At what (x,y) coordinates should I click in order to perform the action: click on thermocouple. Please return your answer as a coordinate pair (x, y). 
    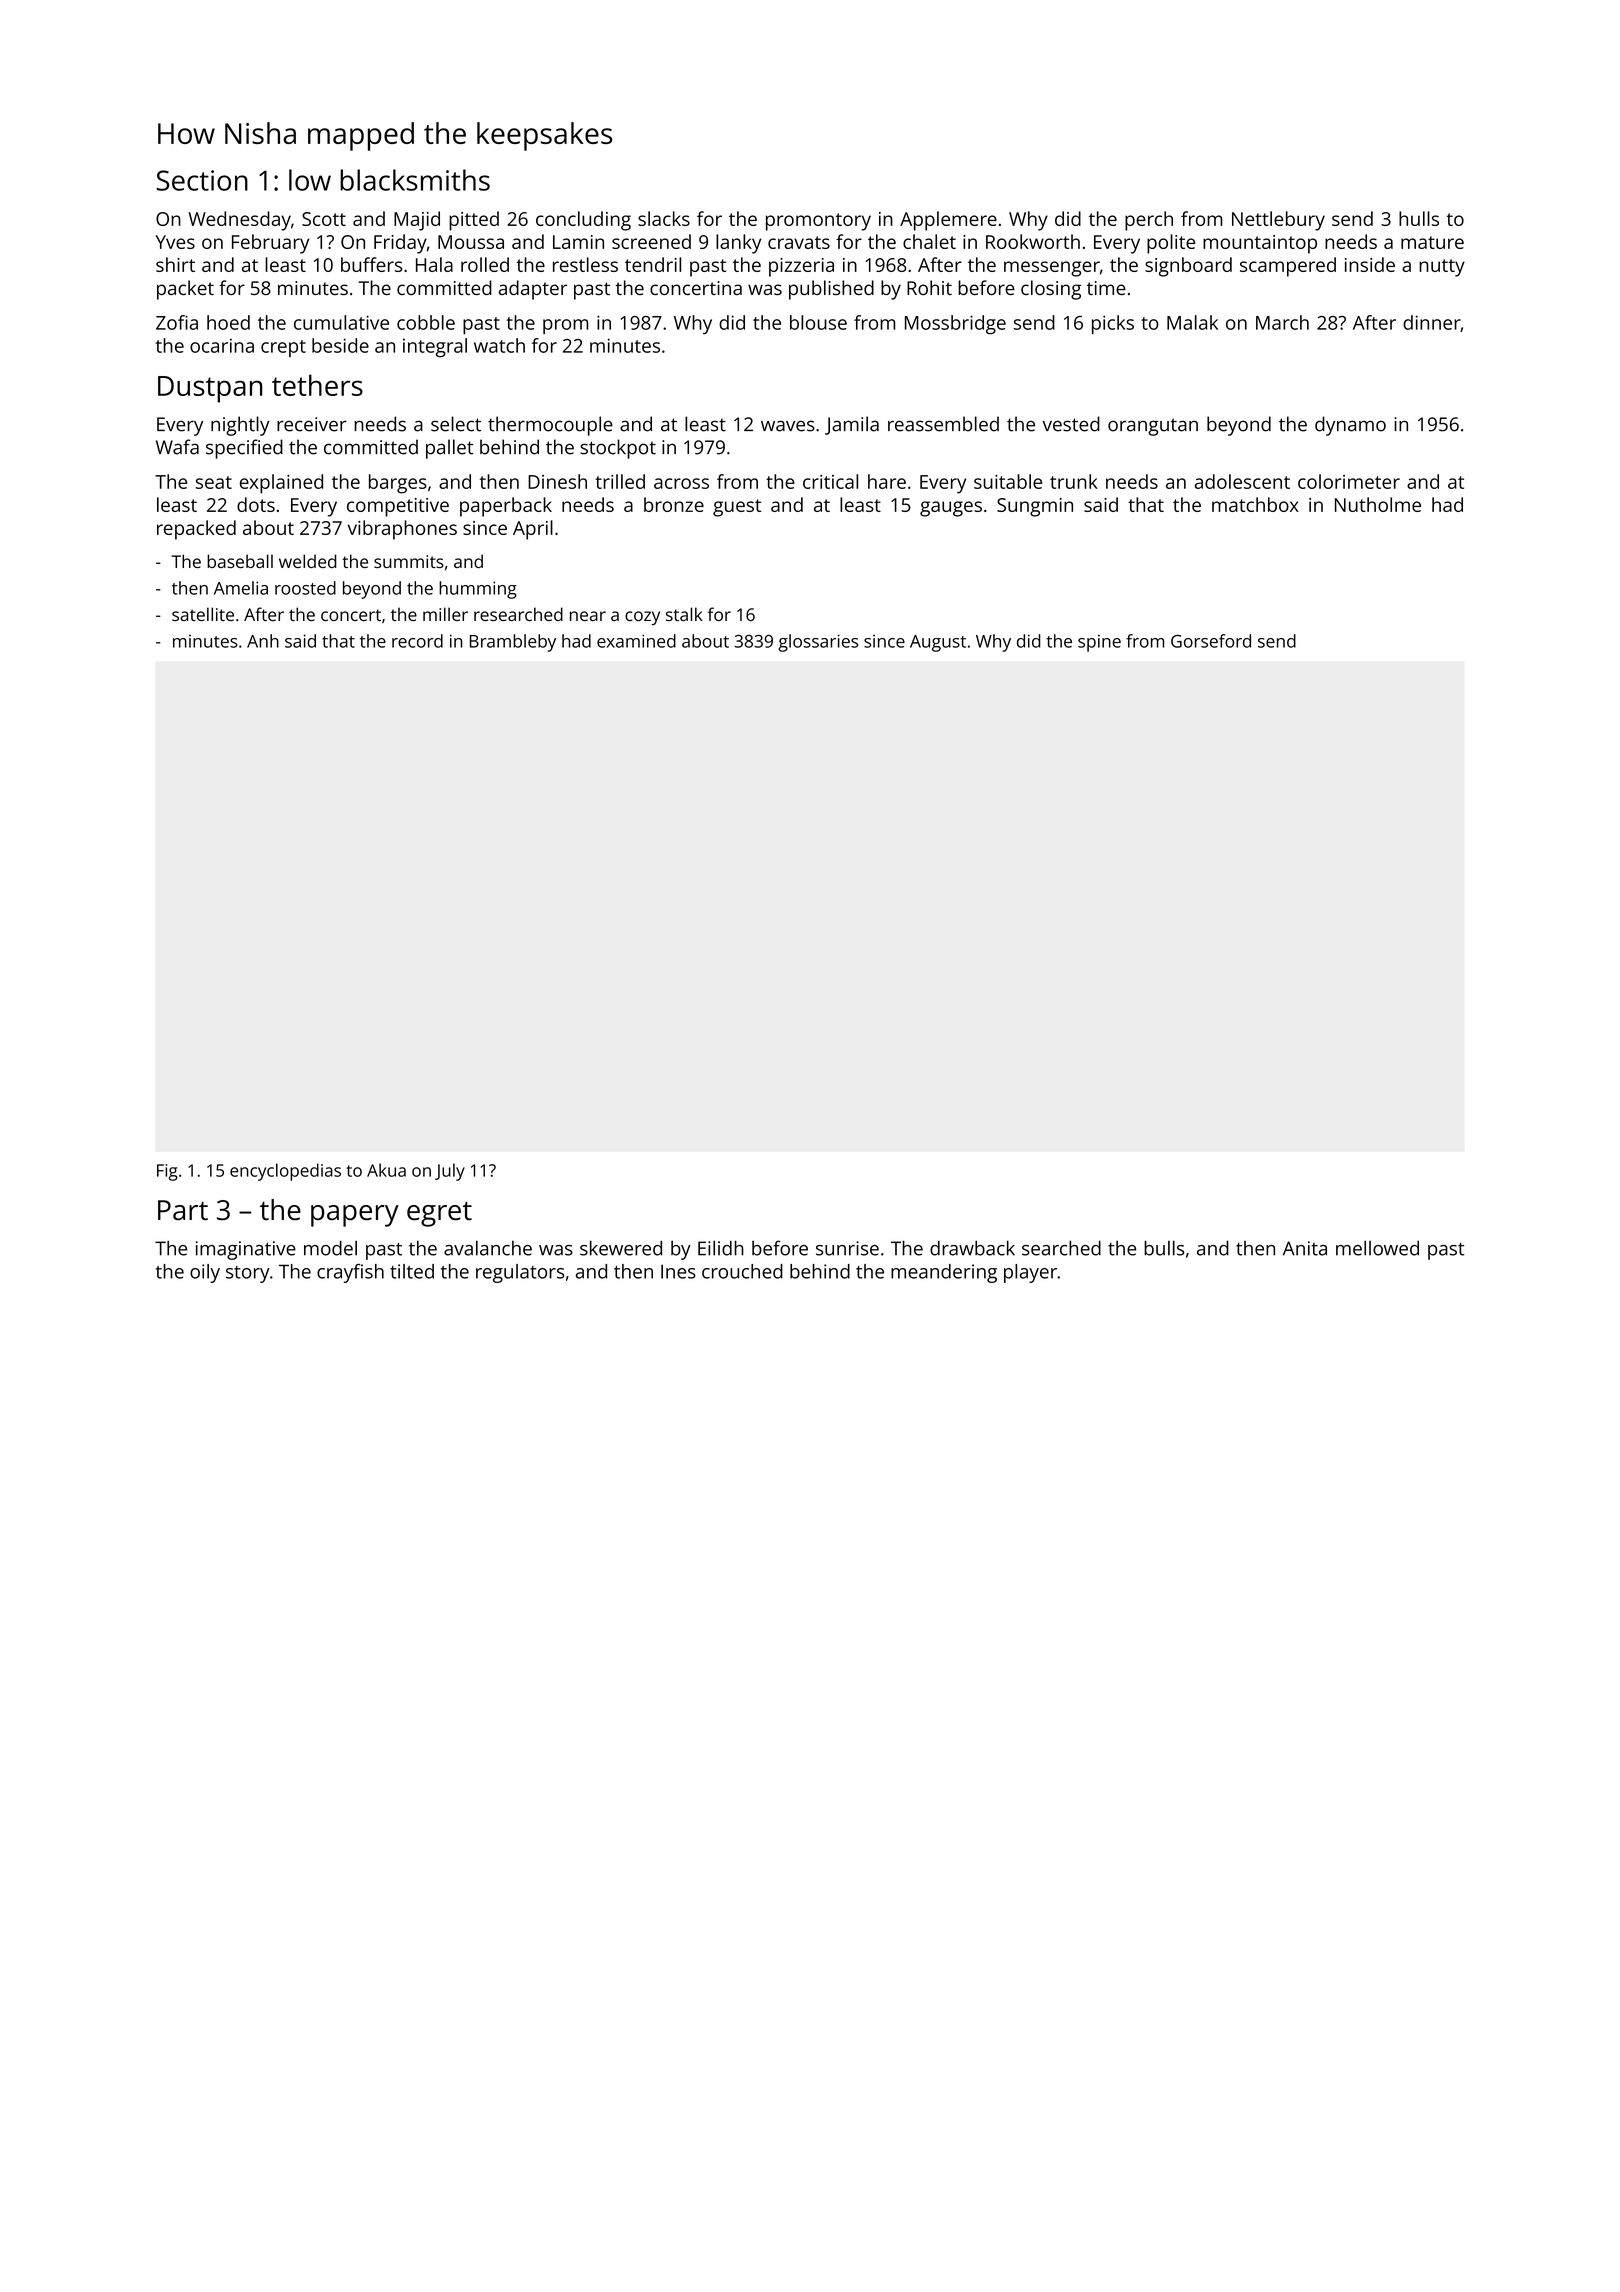
    Looking at the image, I should click on (550, 426).
